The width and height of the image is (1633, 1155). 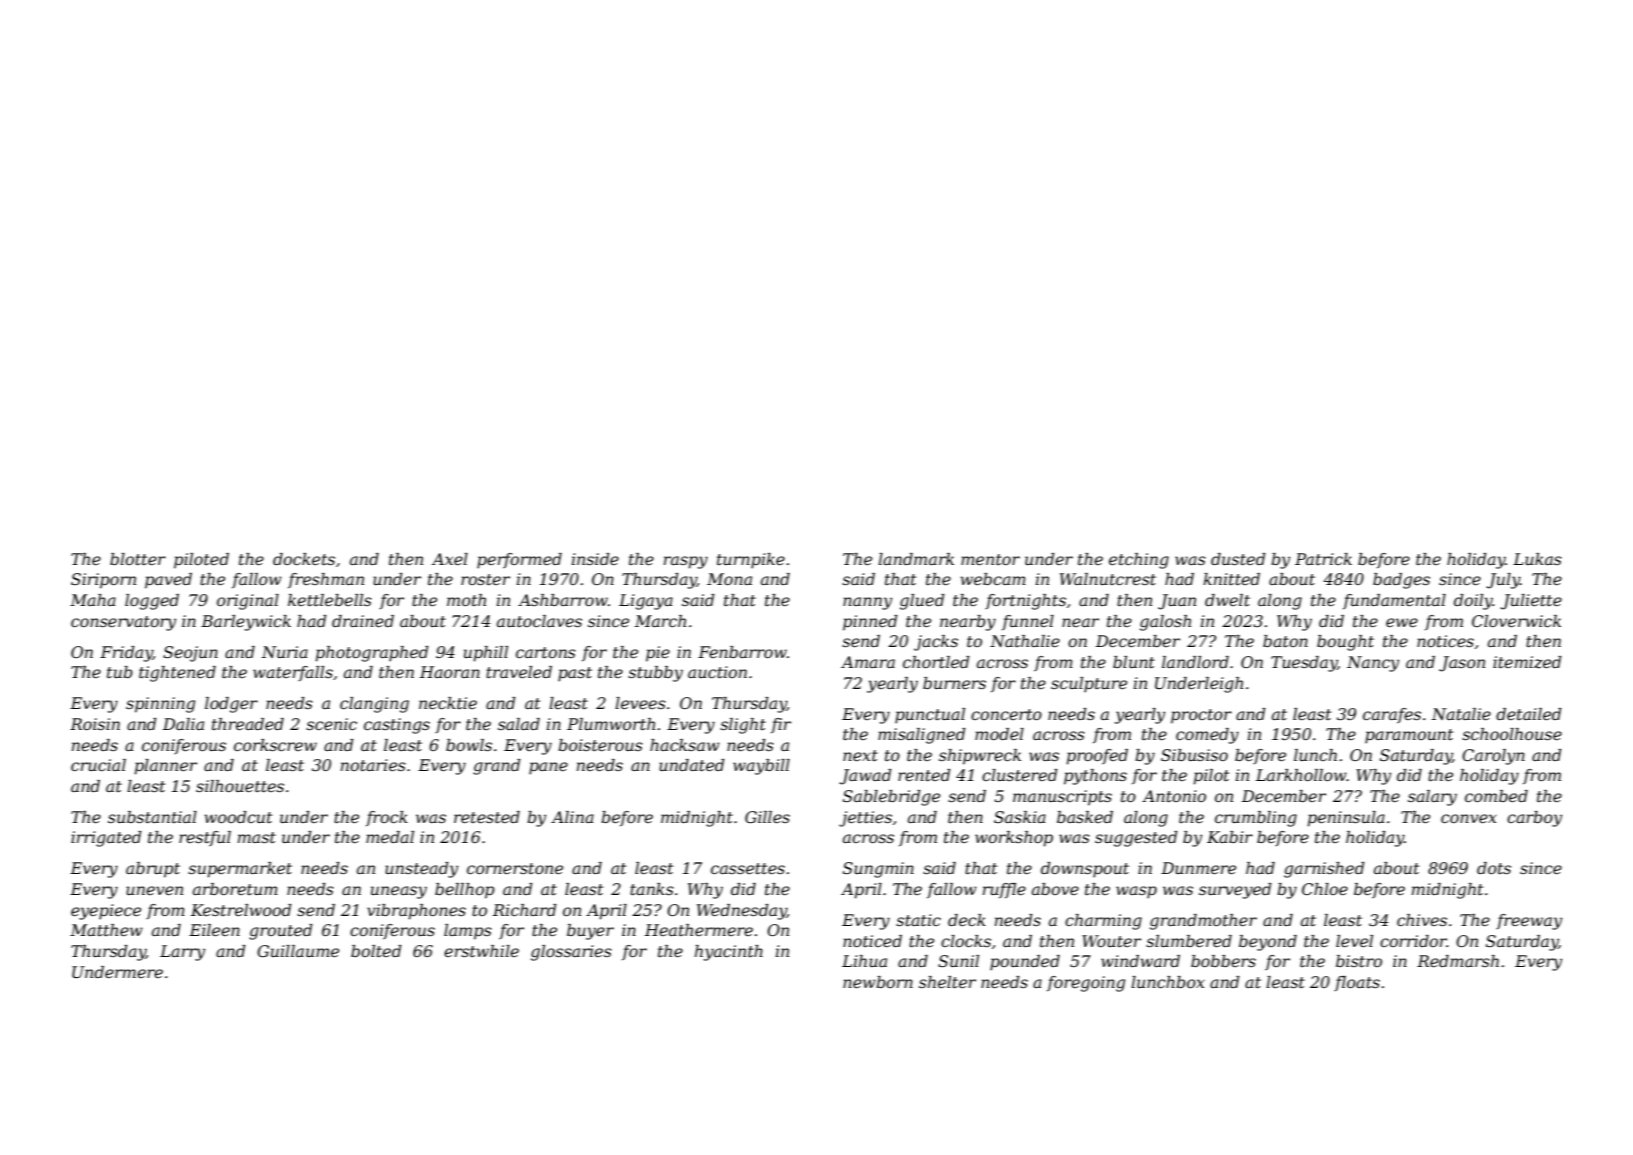 What do you see at coordinates (572, 817) in the image?
I see `Alina` at bounding box center [572, 817].
